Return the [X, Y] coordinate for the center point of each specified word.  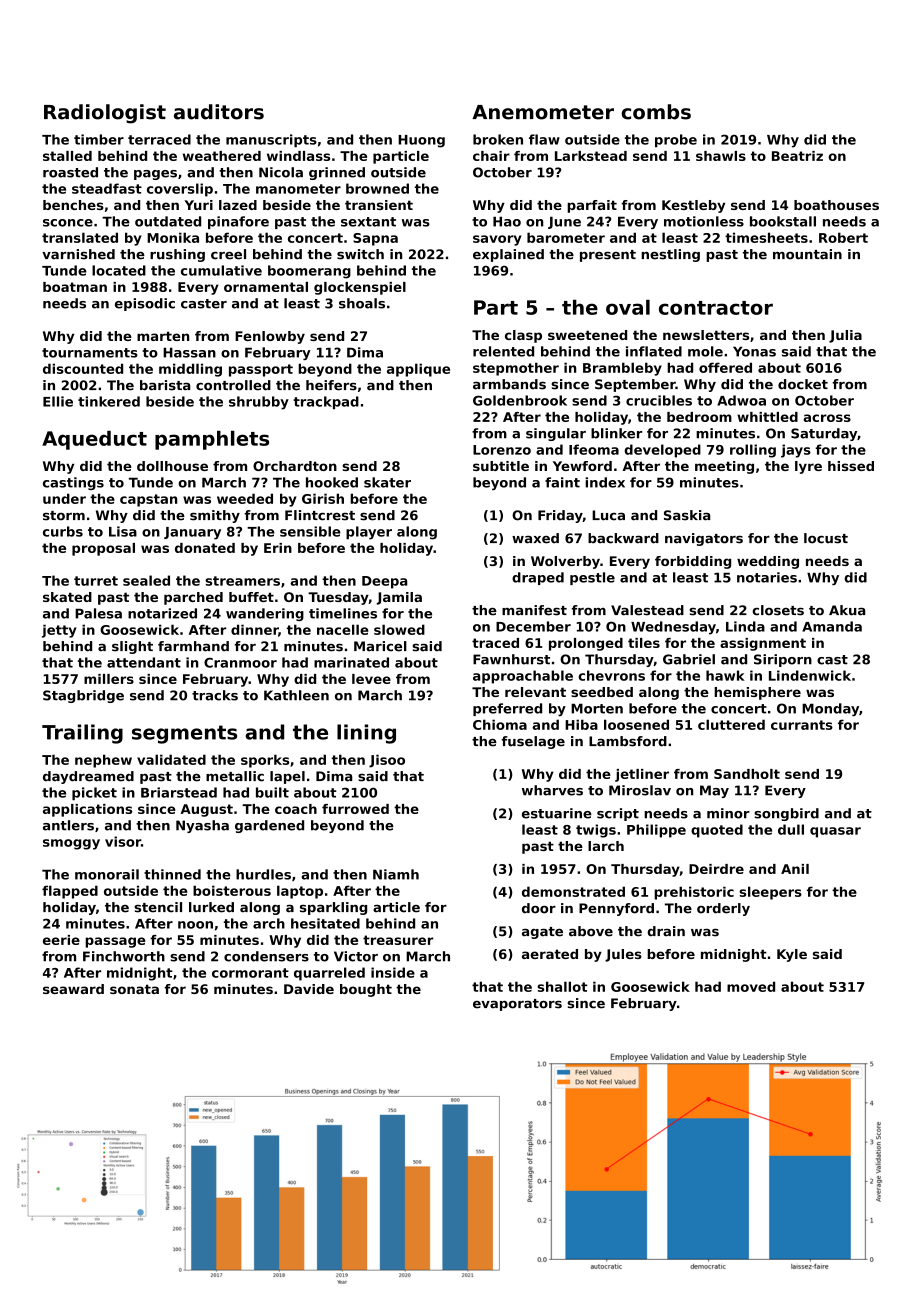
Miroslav [640, 790]
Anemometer [543, 112]
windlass [298, 156]
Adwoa [741, 400]
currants [802, 725]
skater [387, 482]
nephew [103, 761]
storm [64, 516]
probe [676, 141]
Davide [309, 989]
